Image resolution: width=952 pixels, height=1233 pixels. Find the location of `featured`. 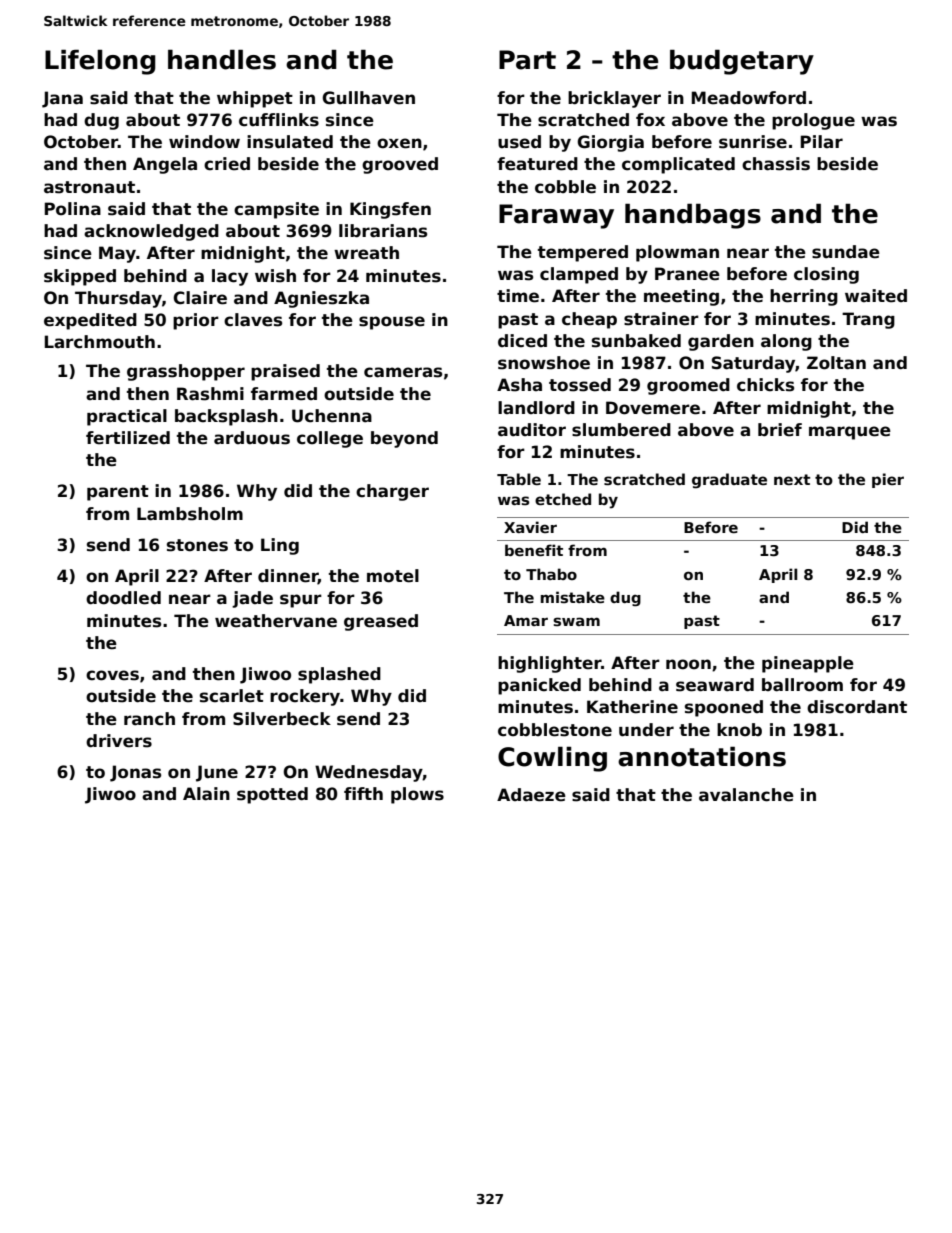

featured is located at coordinates (537, 164).
